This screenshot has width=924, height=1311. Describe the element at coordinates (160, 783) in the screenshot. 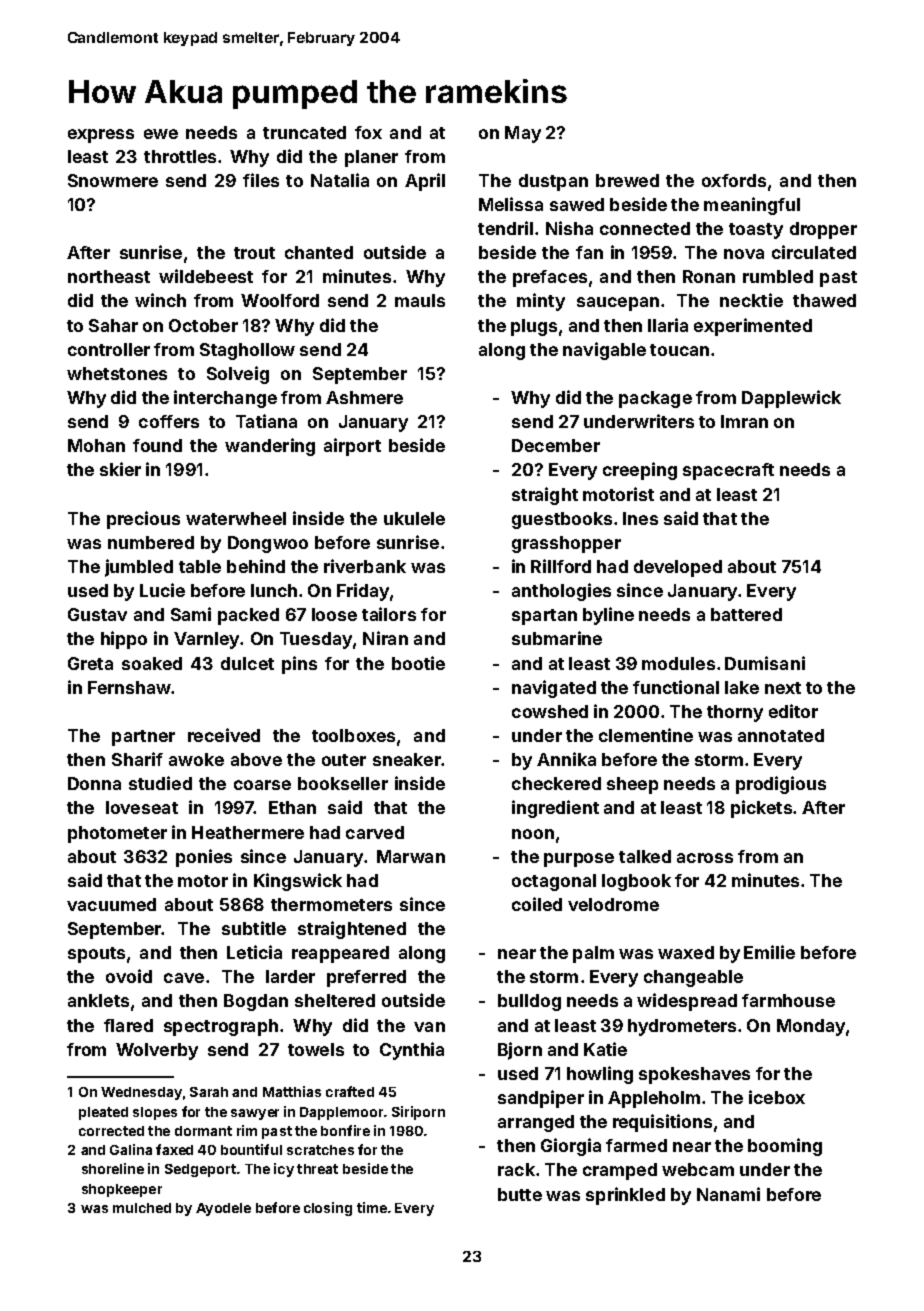

I see `studied` at that location.
